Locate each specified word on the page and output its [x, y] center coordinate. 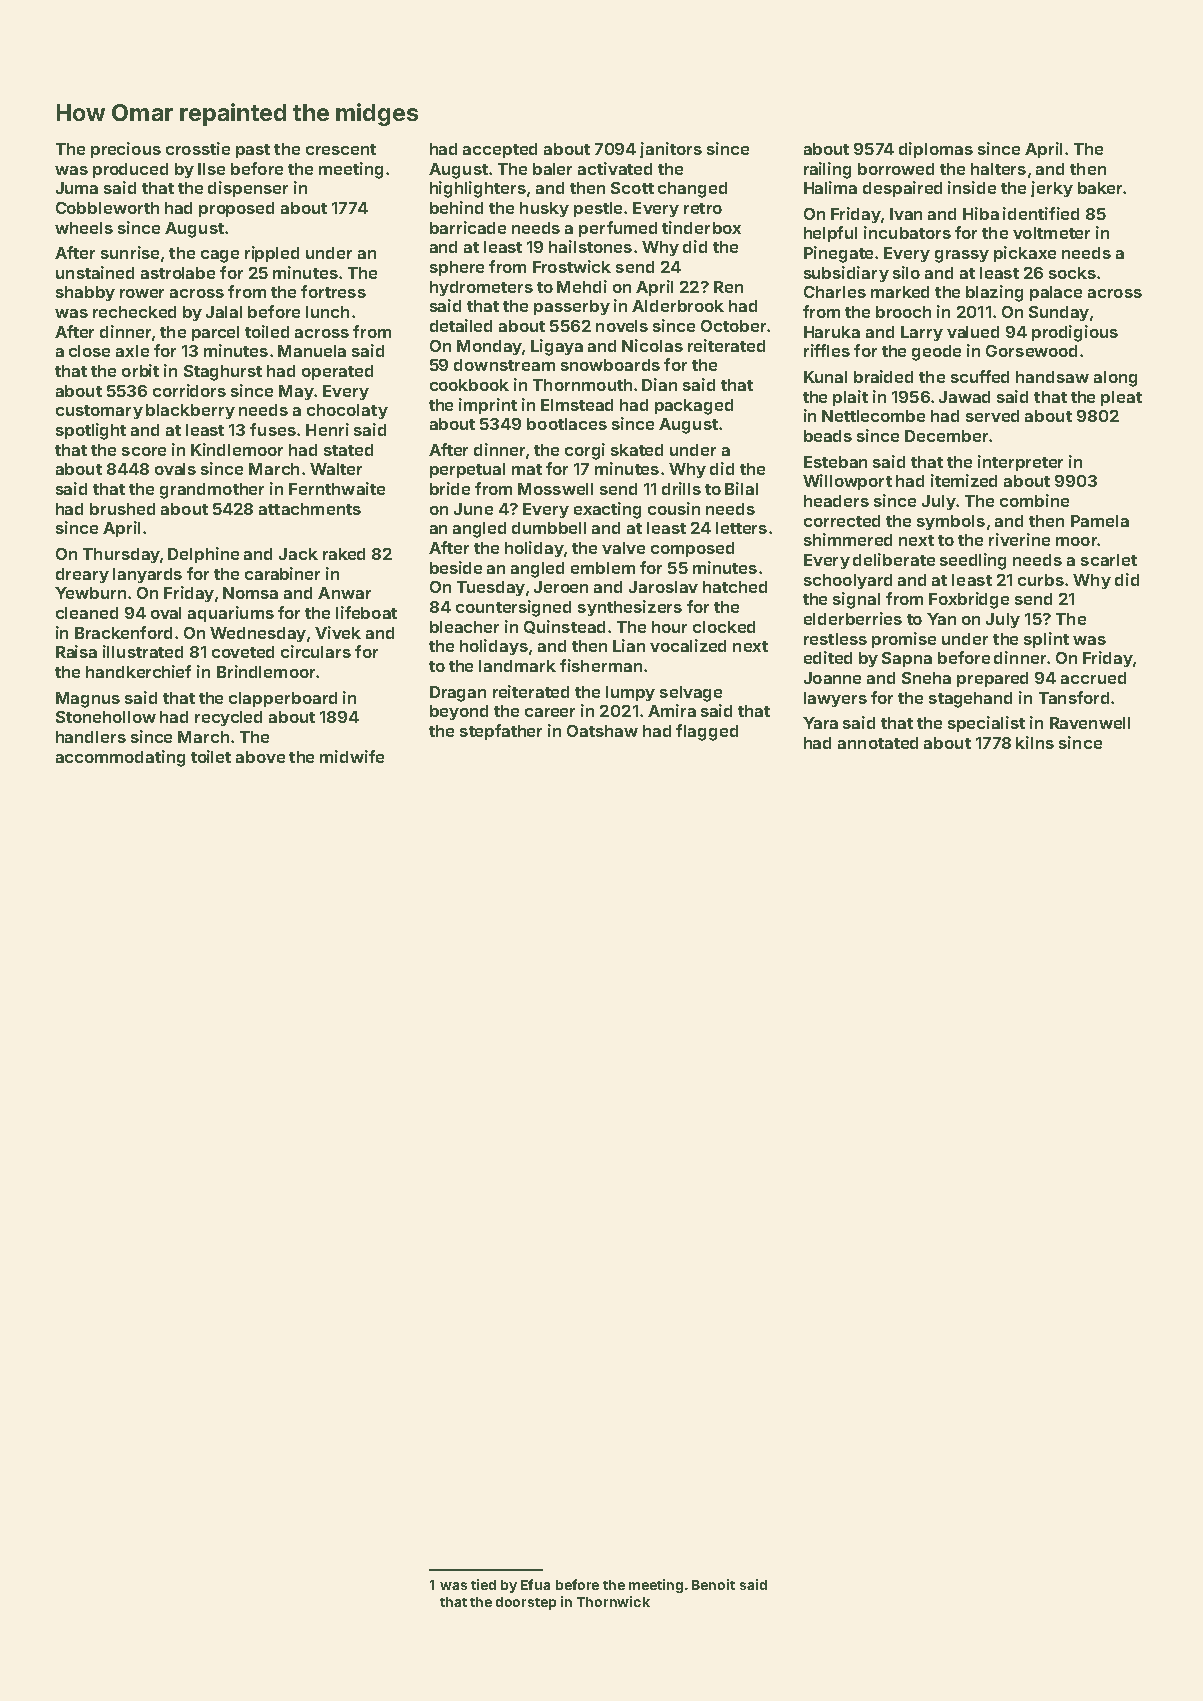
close [89, 351]
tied [483, 1584]
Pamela [1100, 521]
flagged [707, 732]
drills [681, 488]
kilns [1035, 742]
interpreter [1020, 463]
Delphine [203, 555]
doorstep [526, 1603]
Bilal [741, 488]
